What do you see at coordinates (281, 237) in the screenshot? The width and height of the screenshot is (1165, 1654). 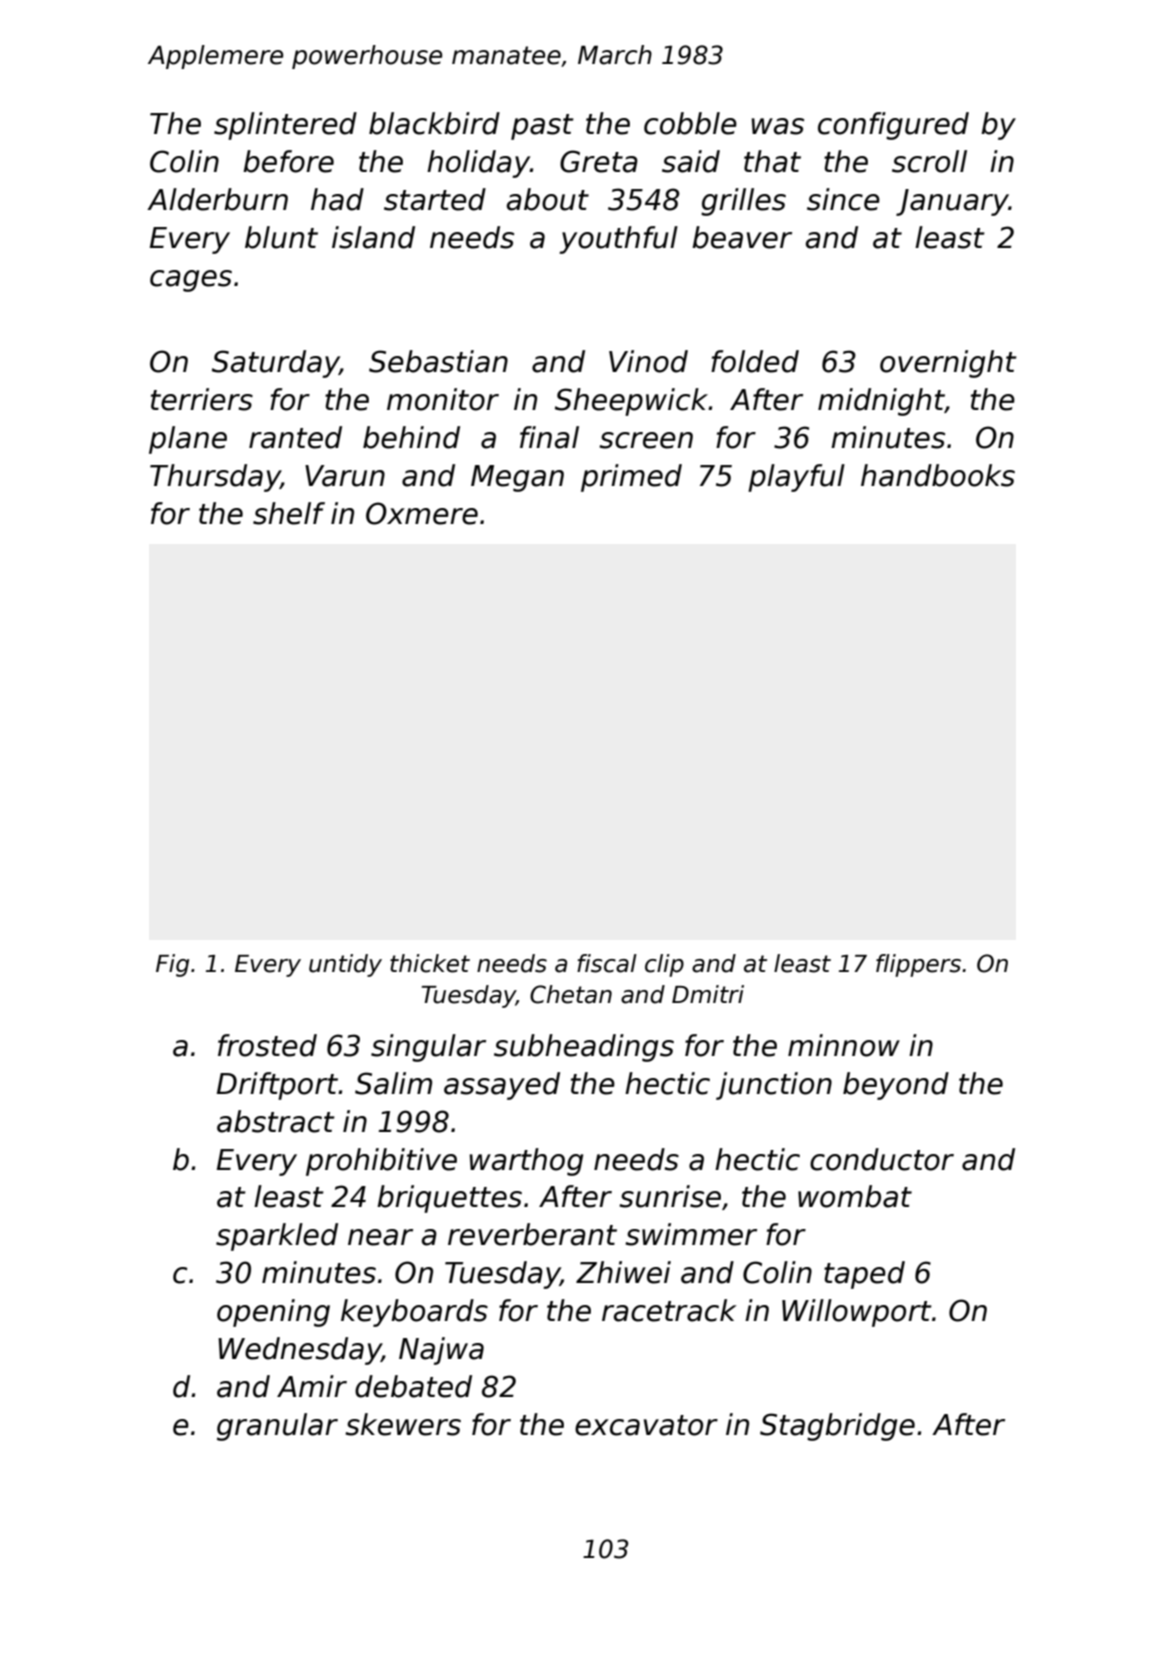 I see `blunt` at bounding box center [281, 237].
